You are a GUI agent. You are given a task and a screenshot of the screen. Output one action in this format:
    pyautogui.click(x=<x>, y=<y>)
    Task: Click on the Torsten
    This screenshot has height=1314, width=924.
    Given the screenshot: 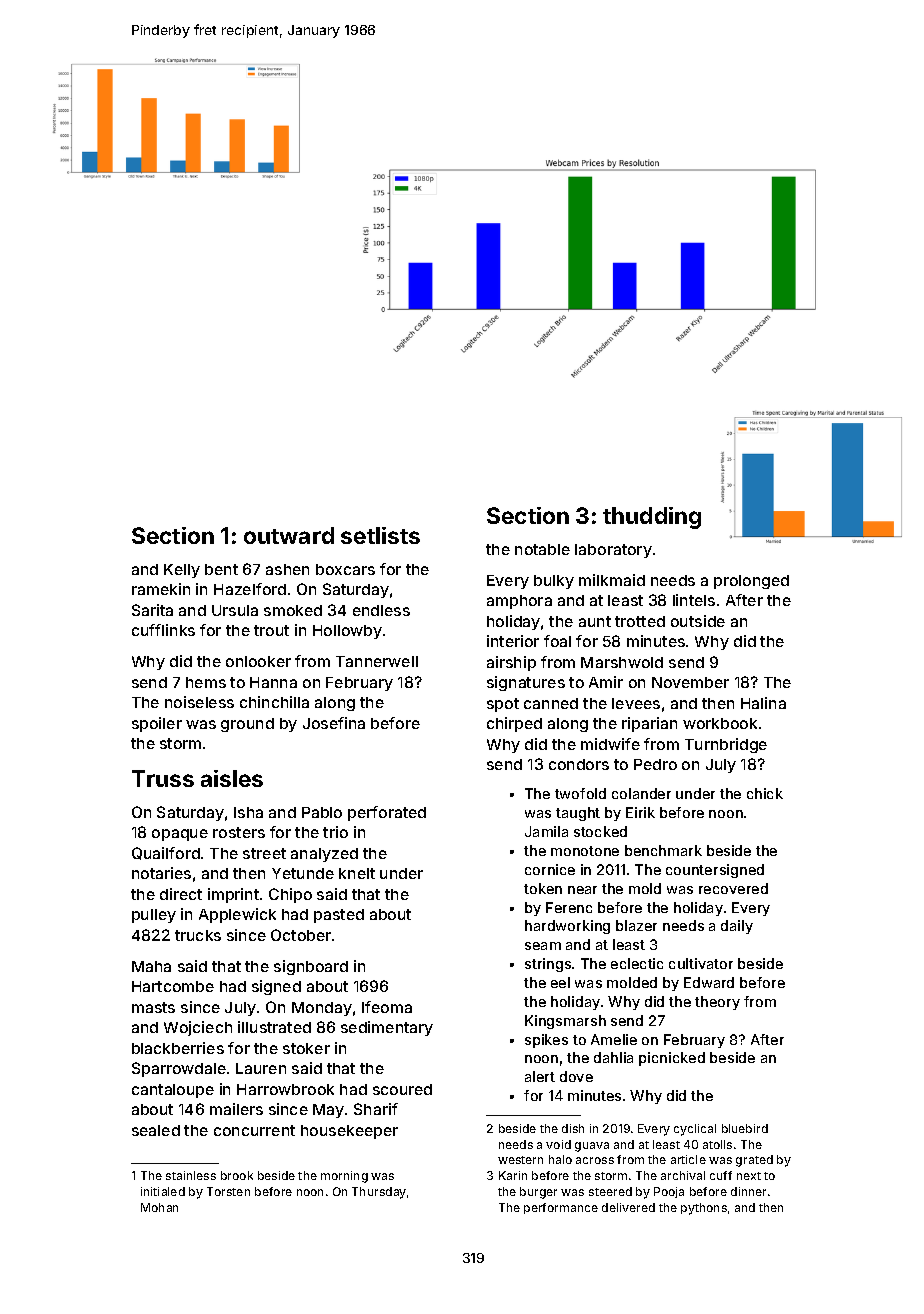 What is the action you would take?
    pyautogui.click(x=228, y=1191)
